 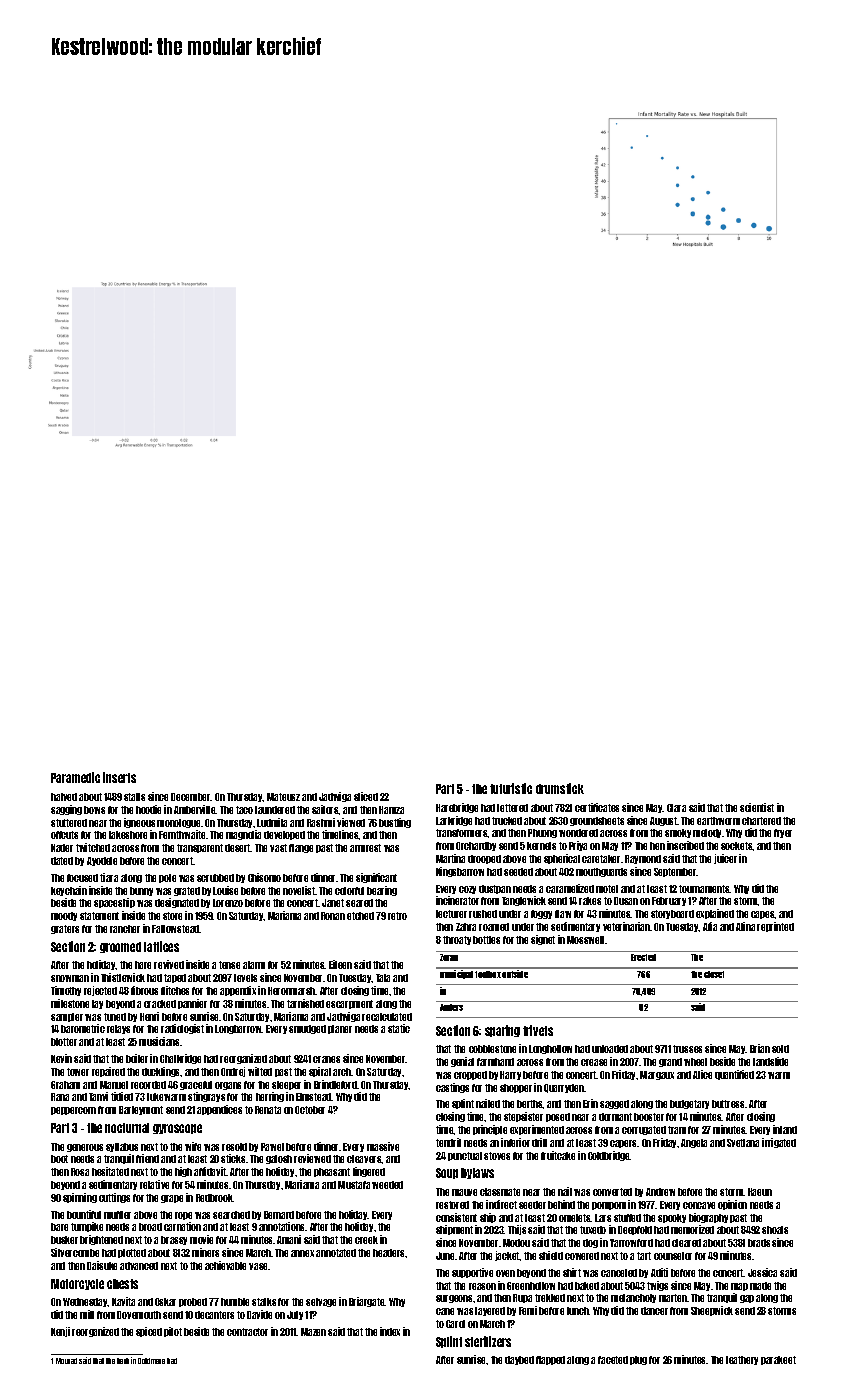 What do you see at coordinates (247, 1332) in the screenshot?
I see `contractor` at bounding box center [247, 1332].
